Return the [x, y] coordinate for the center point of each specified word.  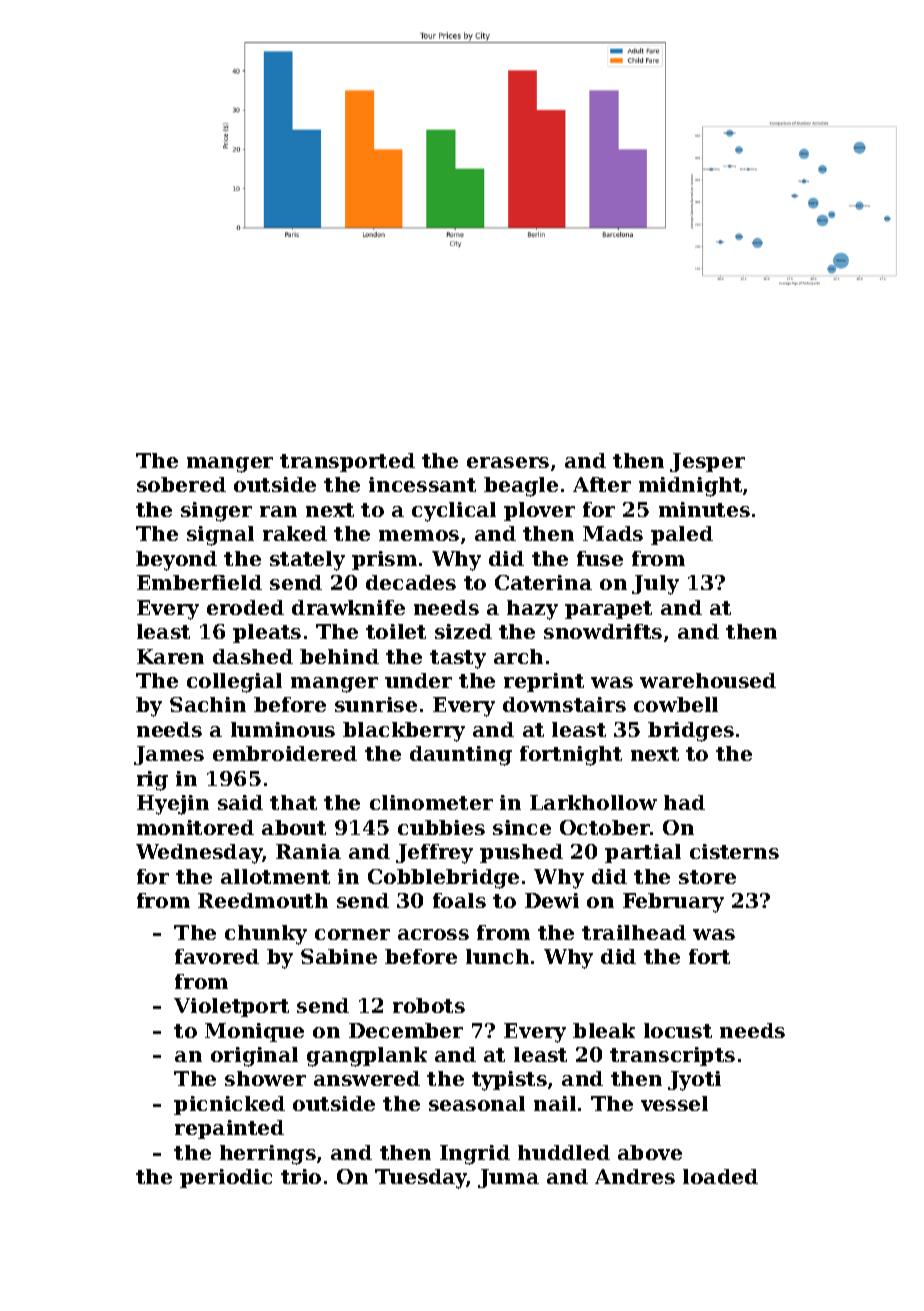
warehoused [708, 680]
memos [419, 535]
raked [295, 533]
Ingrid [475, 1155]
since [522, 827]
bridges [691, 732]
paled [682, 535]
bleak [604, 1030]
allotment [275, 876]
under [418, 680]
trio [301, 1176]
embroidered [285, 753]
